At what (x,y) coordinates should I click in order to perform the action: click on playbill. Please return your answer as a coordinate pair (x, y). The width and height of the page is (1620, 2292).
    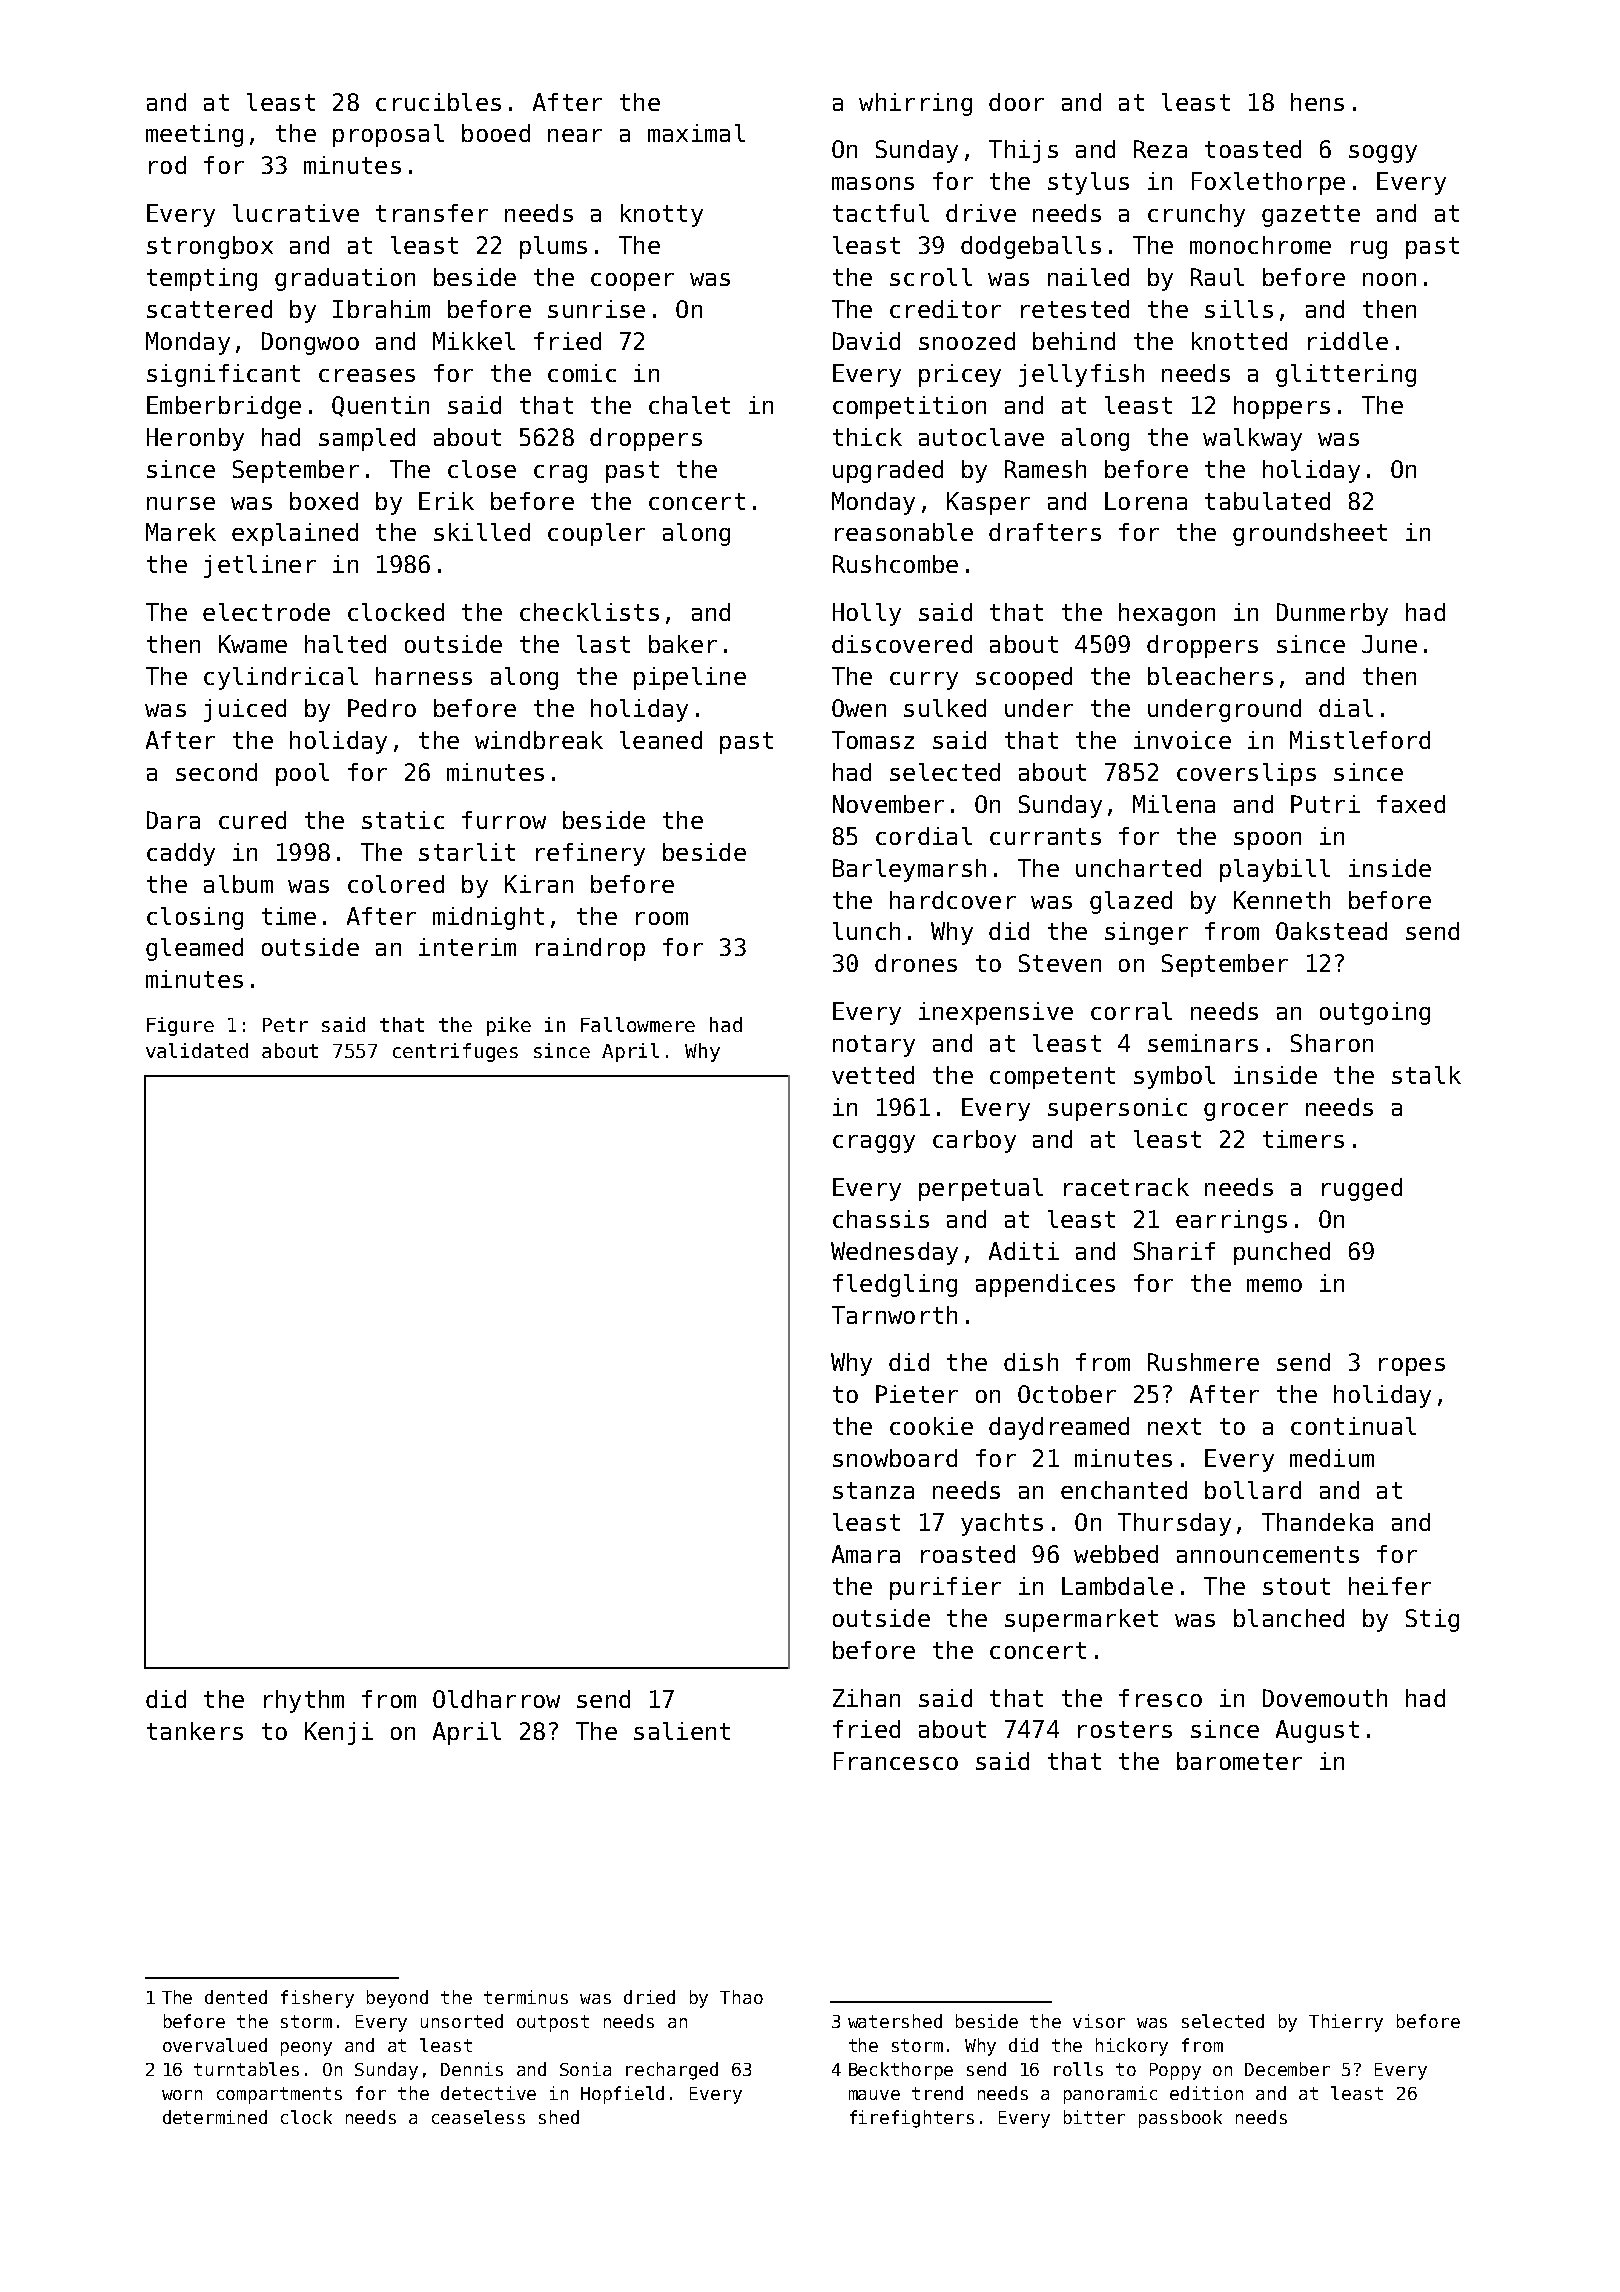
    Looking at the image, I should click on (1275, 870).
